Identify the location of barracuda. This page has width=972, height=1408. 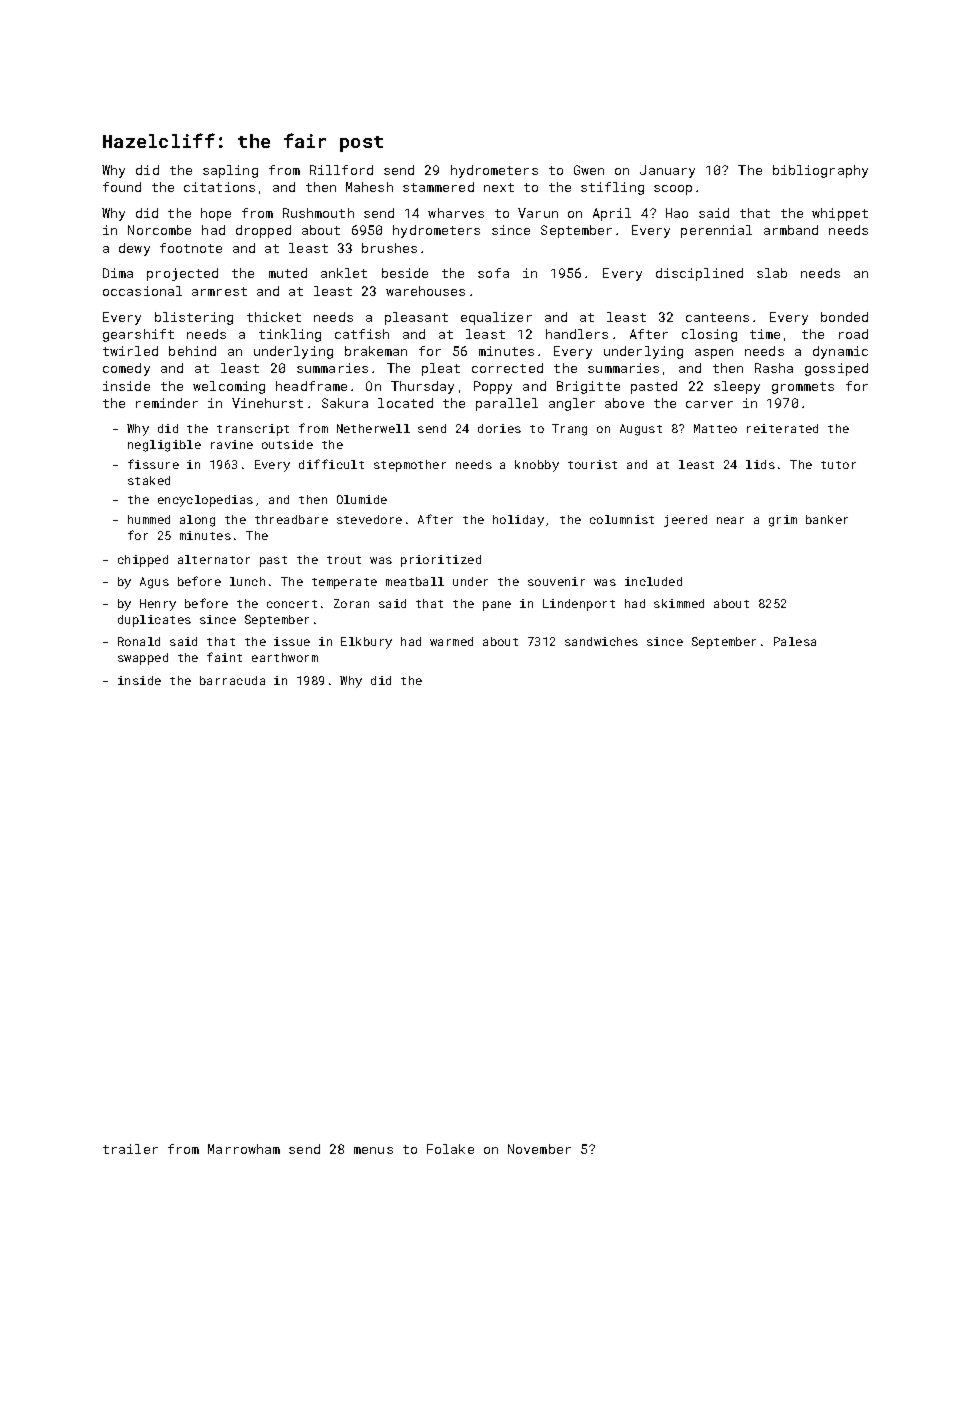
(232, 680).
